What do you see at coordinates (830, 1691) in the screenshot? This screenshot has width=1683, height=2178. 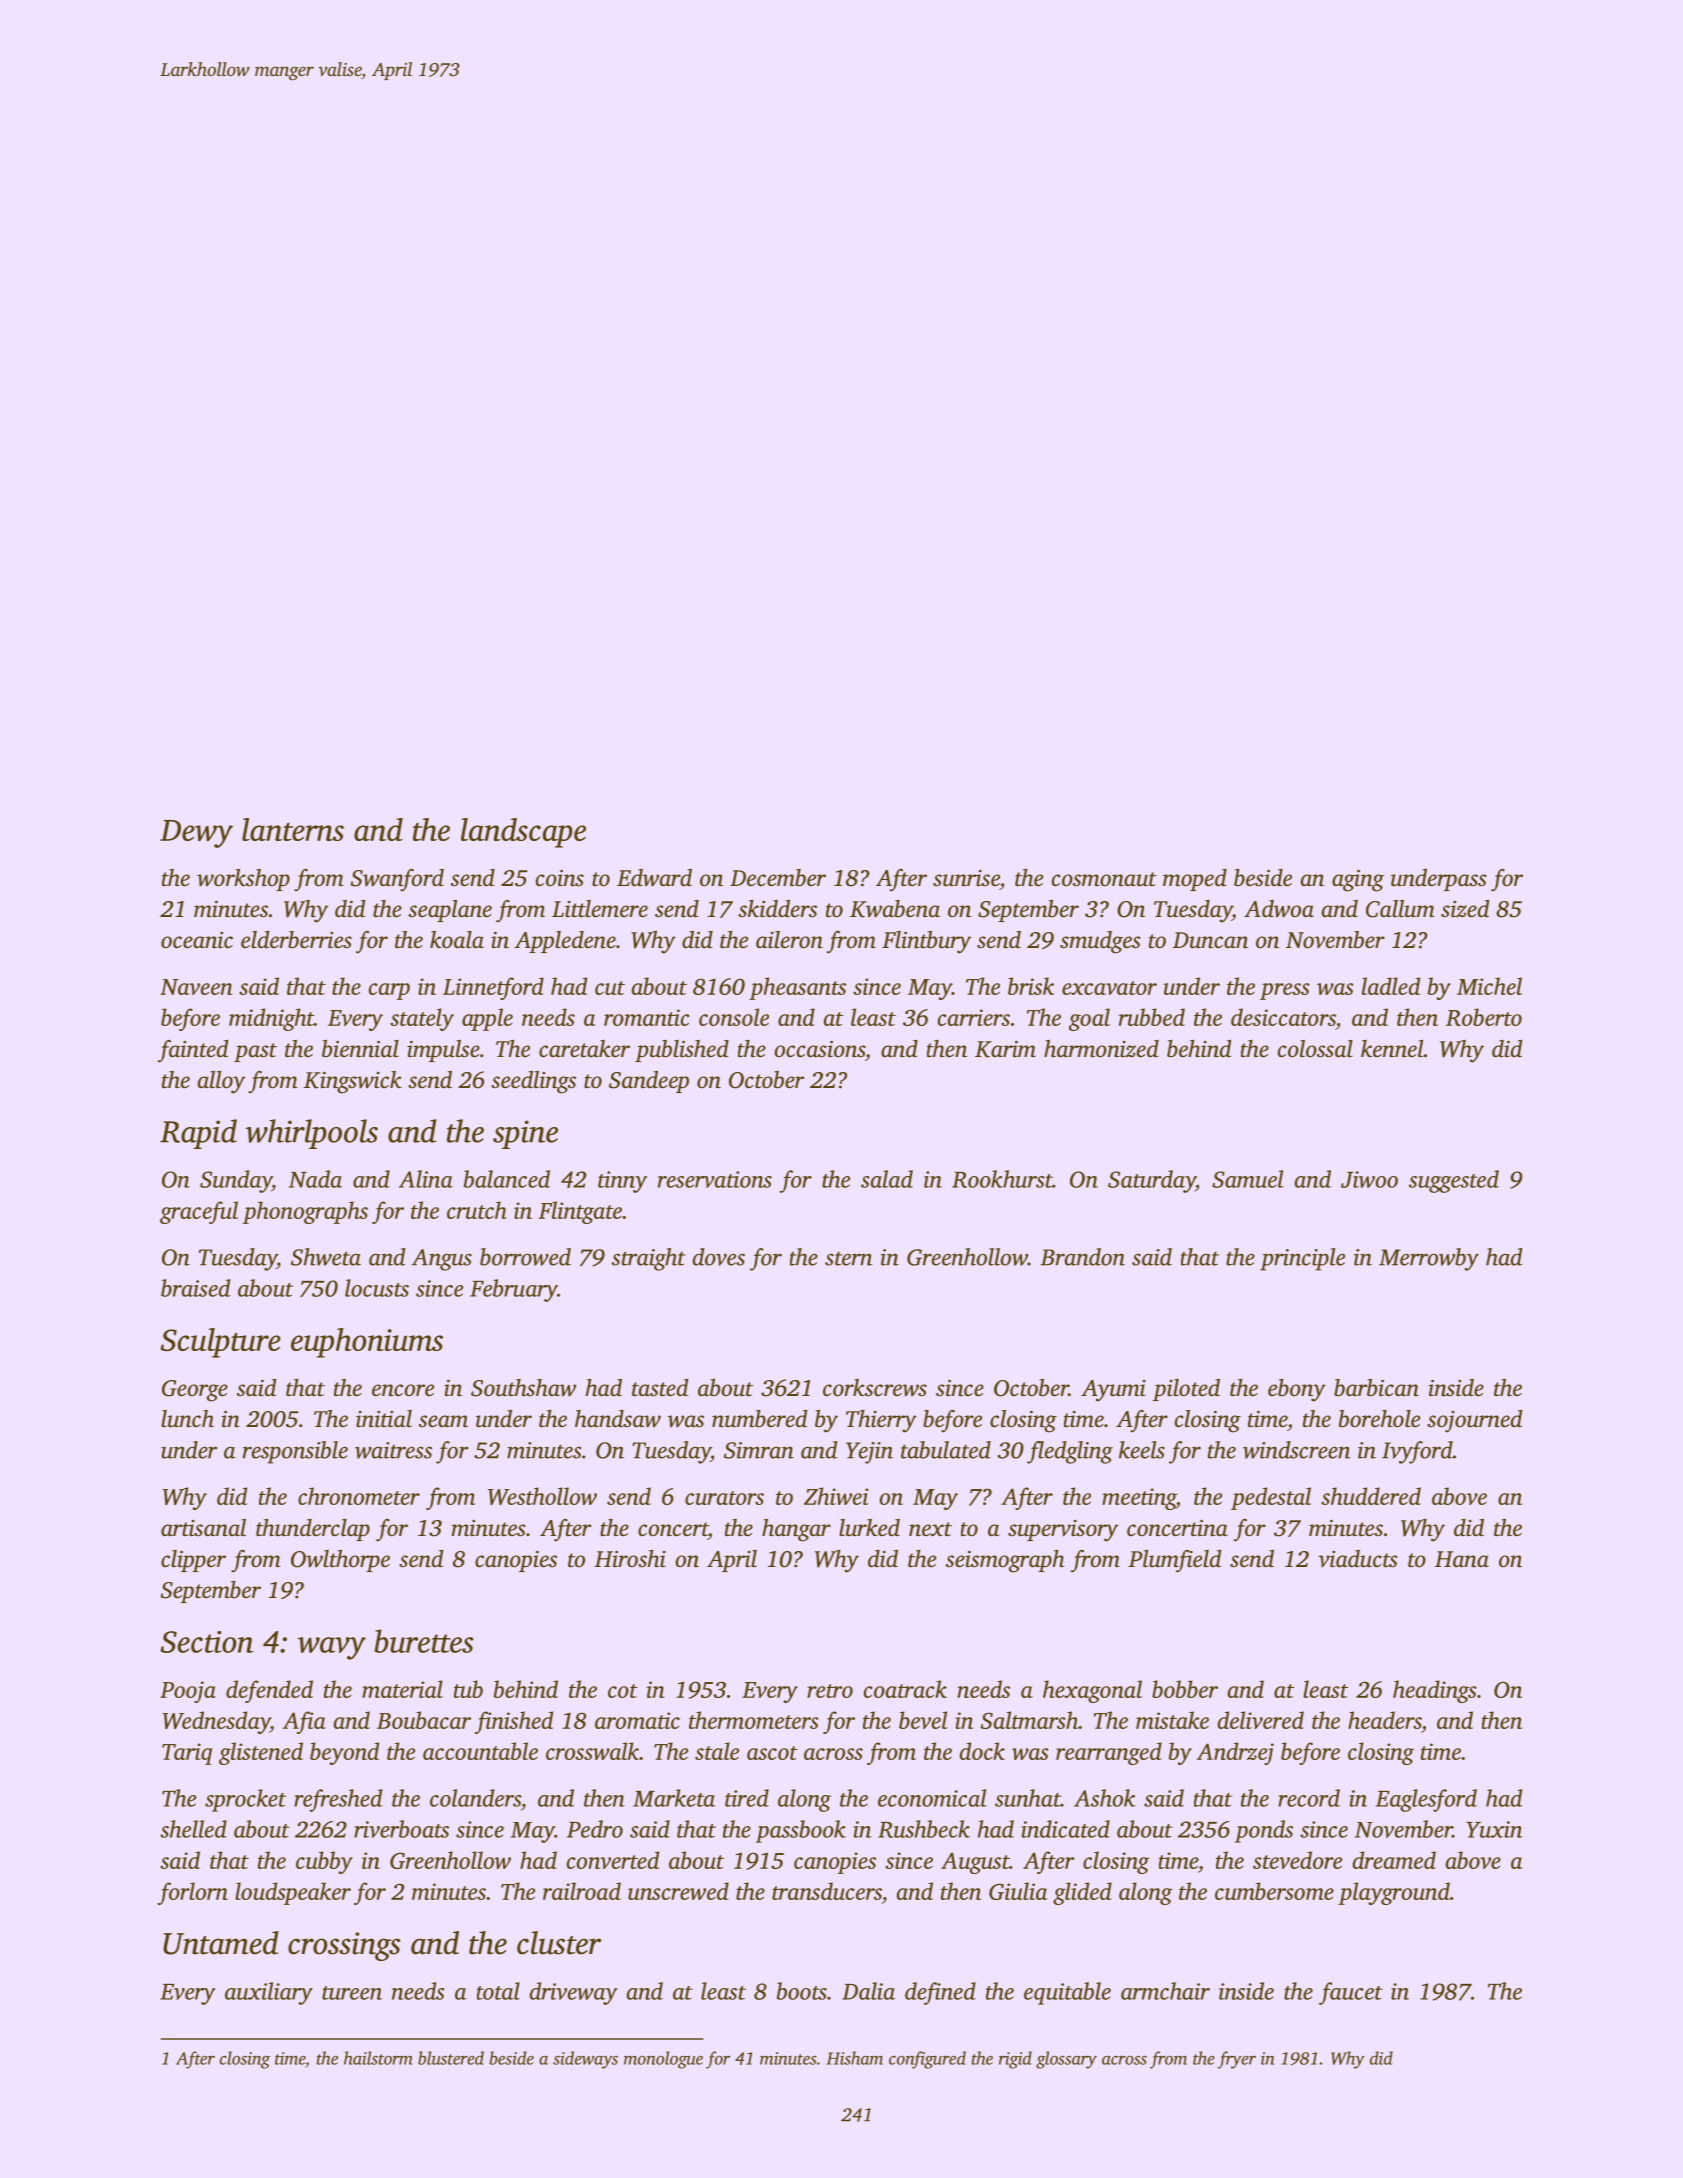 I see `retro` at bounding box center [830, 1691].
